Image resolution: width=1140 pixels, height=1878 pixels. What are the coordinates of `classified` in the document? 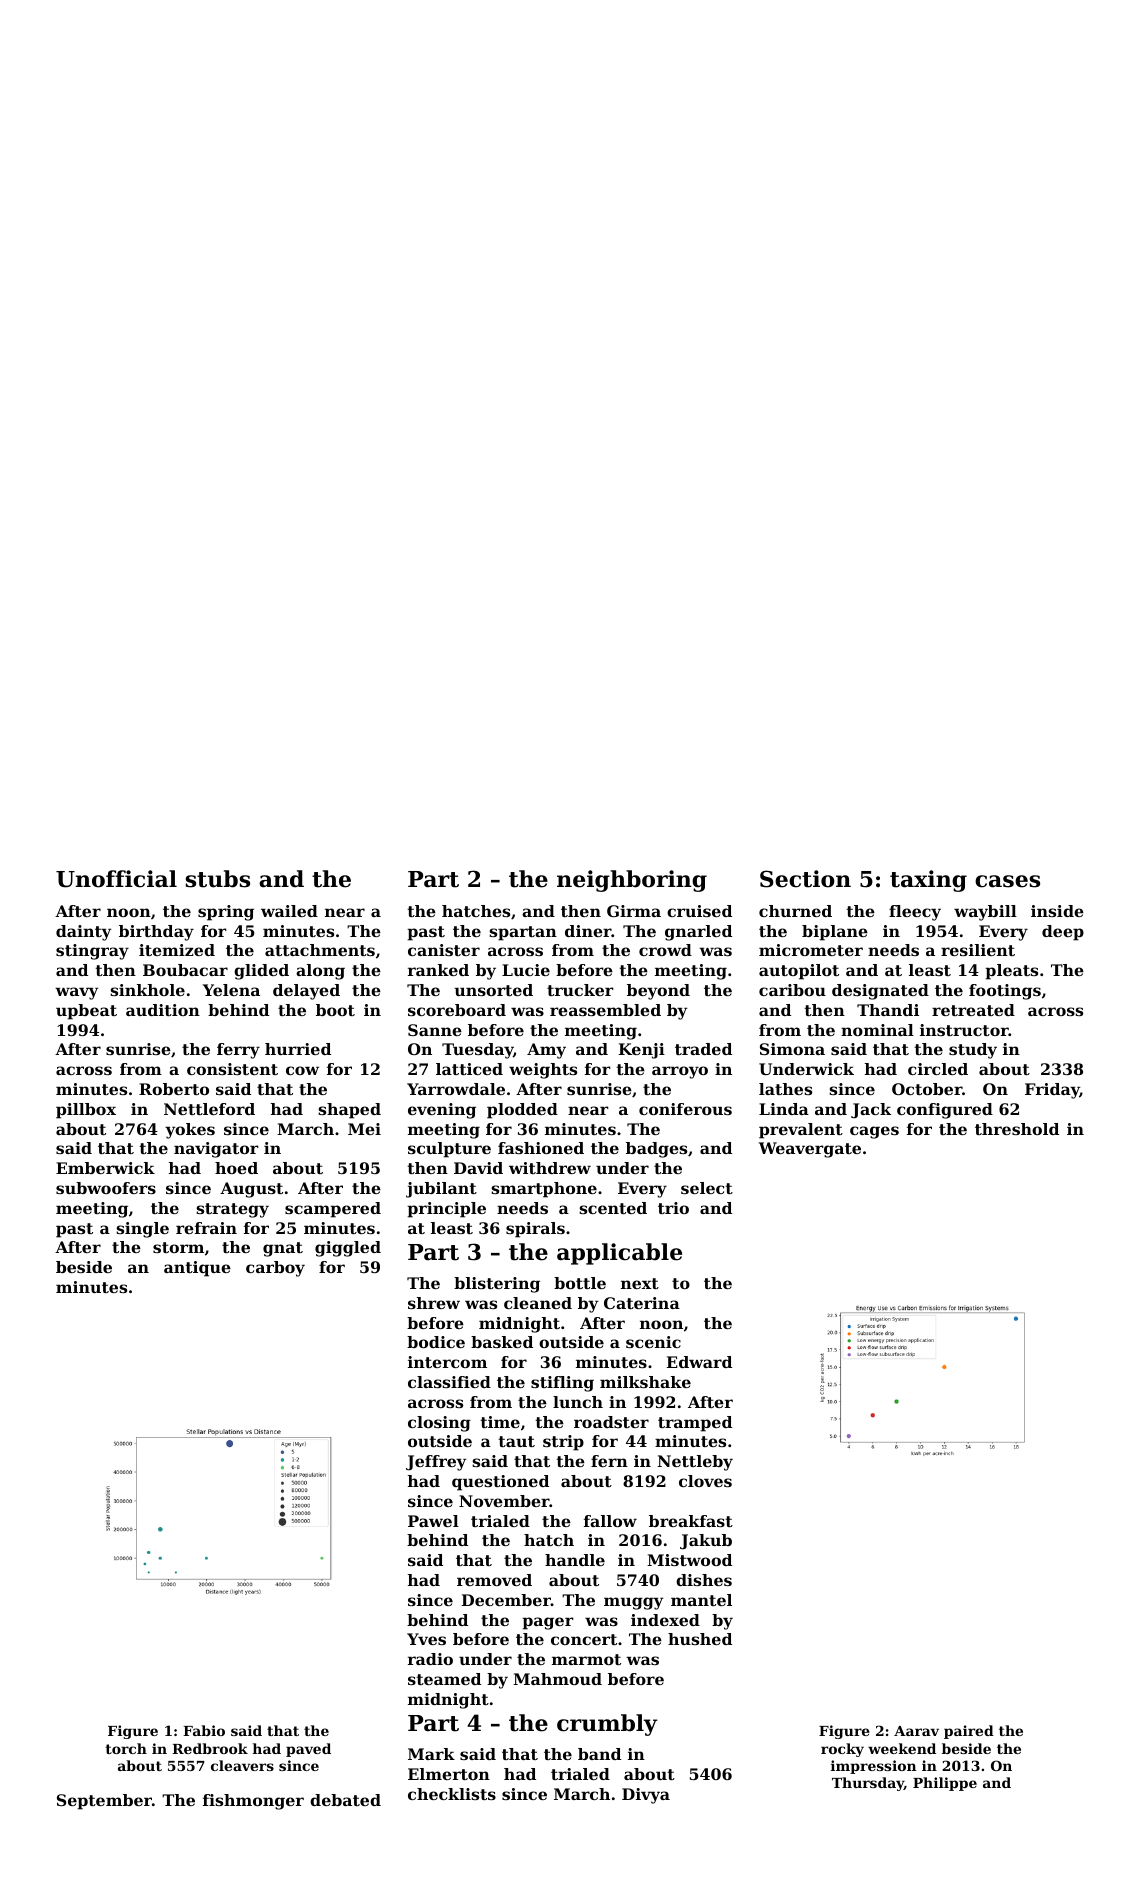 It's located at (449, 1382).
